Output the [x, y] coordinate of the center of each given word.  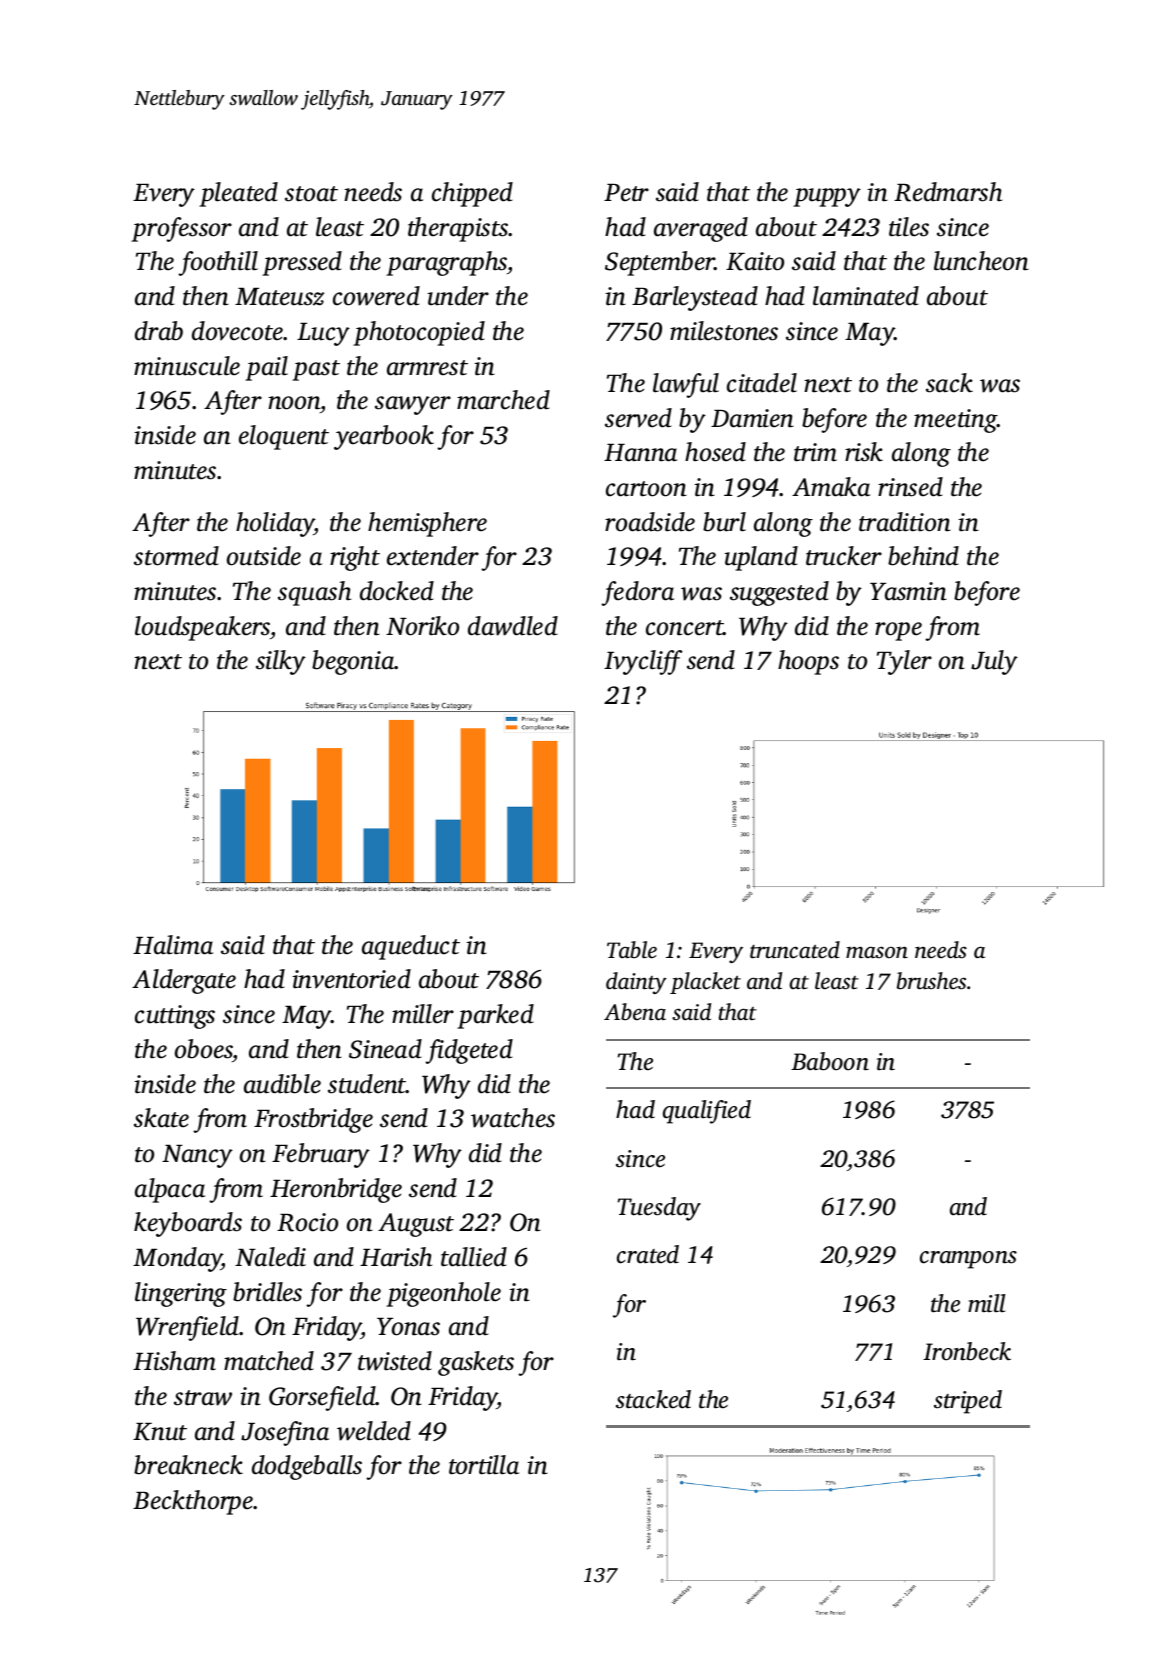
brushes [931, 981]
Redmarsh [948, 192]
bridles [267, 1292]
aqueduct [411, 947]
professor [181, 229]
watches [513, 1118]
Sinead [385, 1049]
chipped [472, 194]
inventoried [351, 979]
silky [281, 662]
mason [877, 952]
